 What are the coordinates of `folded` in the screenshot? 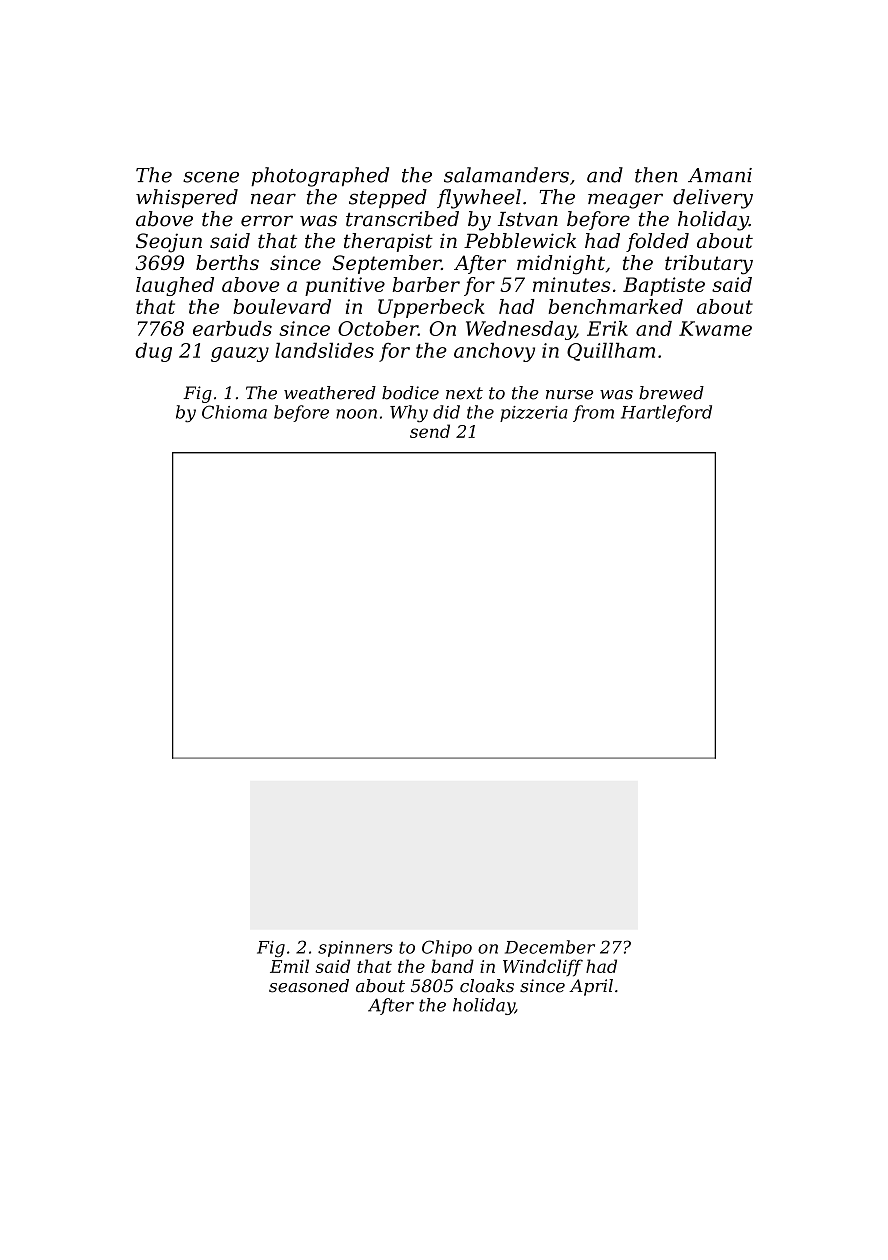 It's located at (657, 242).
